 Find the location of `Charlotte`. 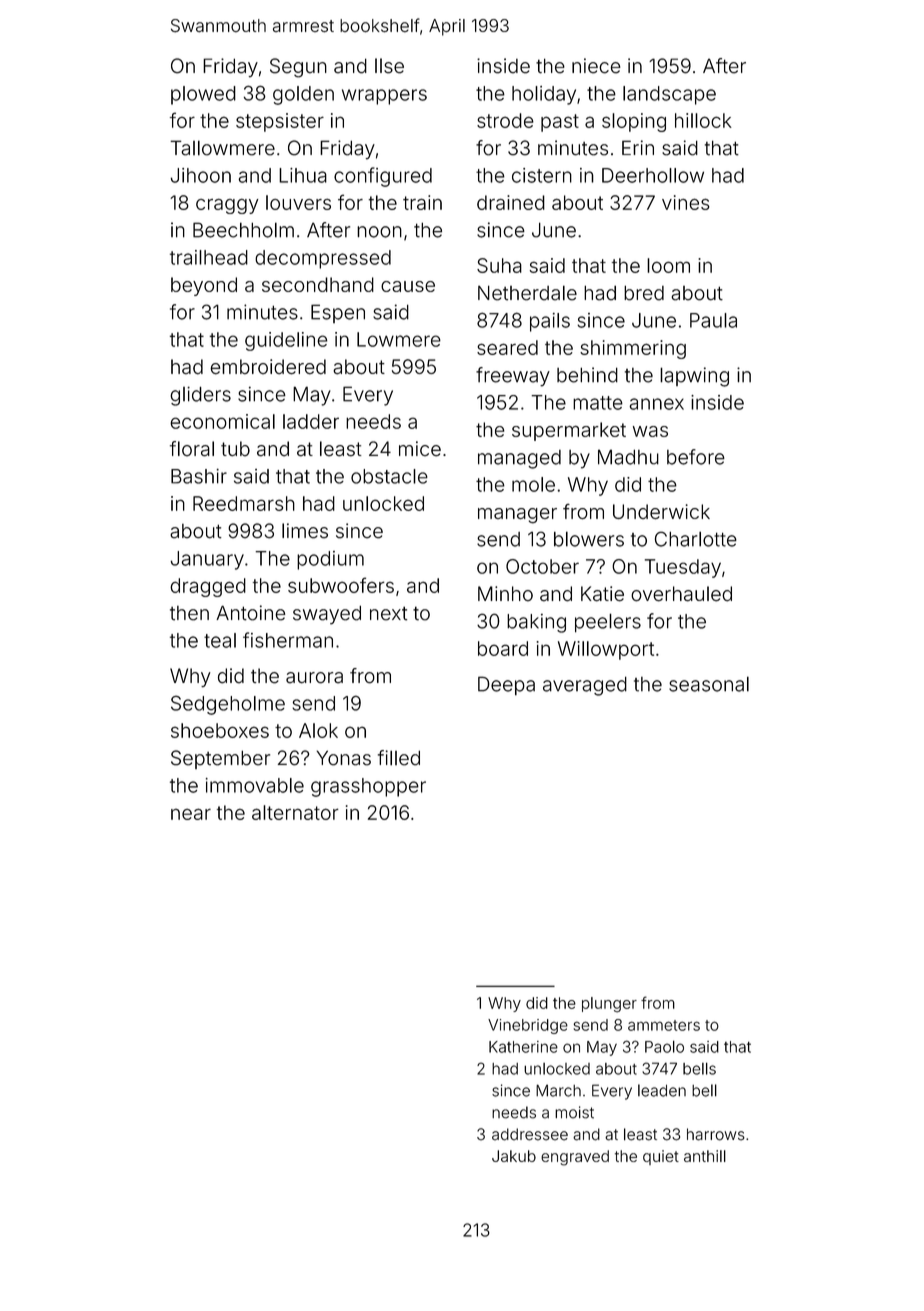

Charlotte is located at coordinates (696, 539).
